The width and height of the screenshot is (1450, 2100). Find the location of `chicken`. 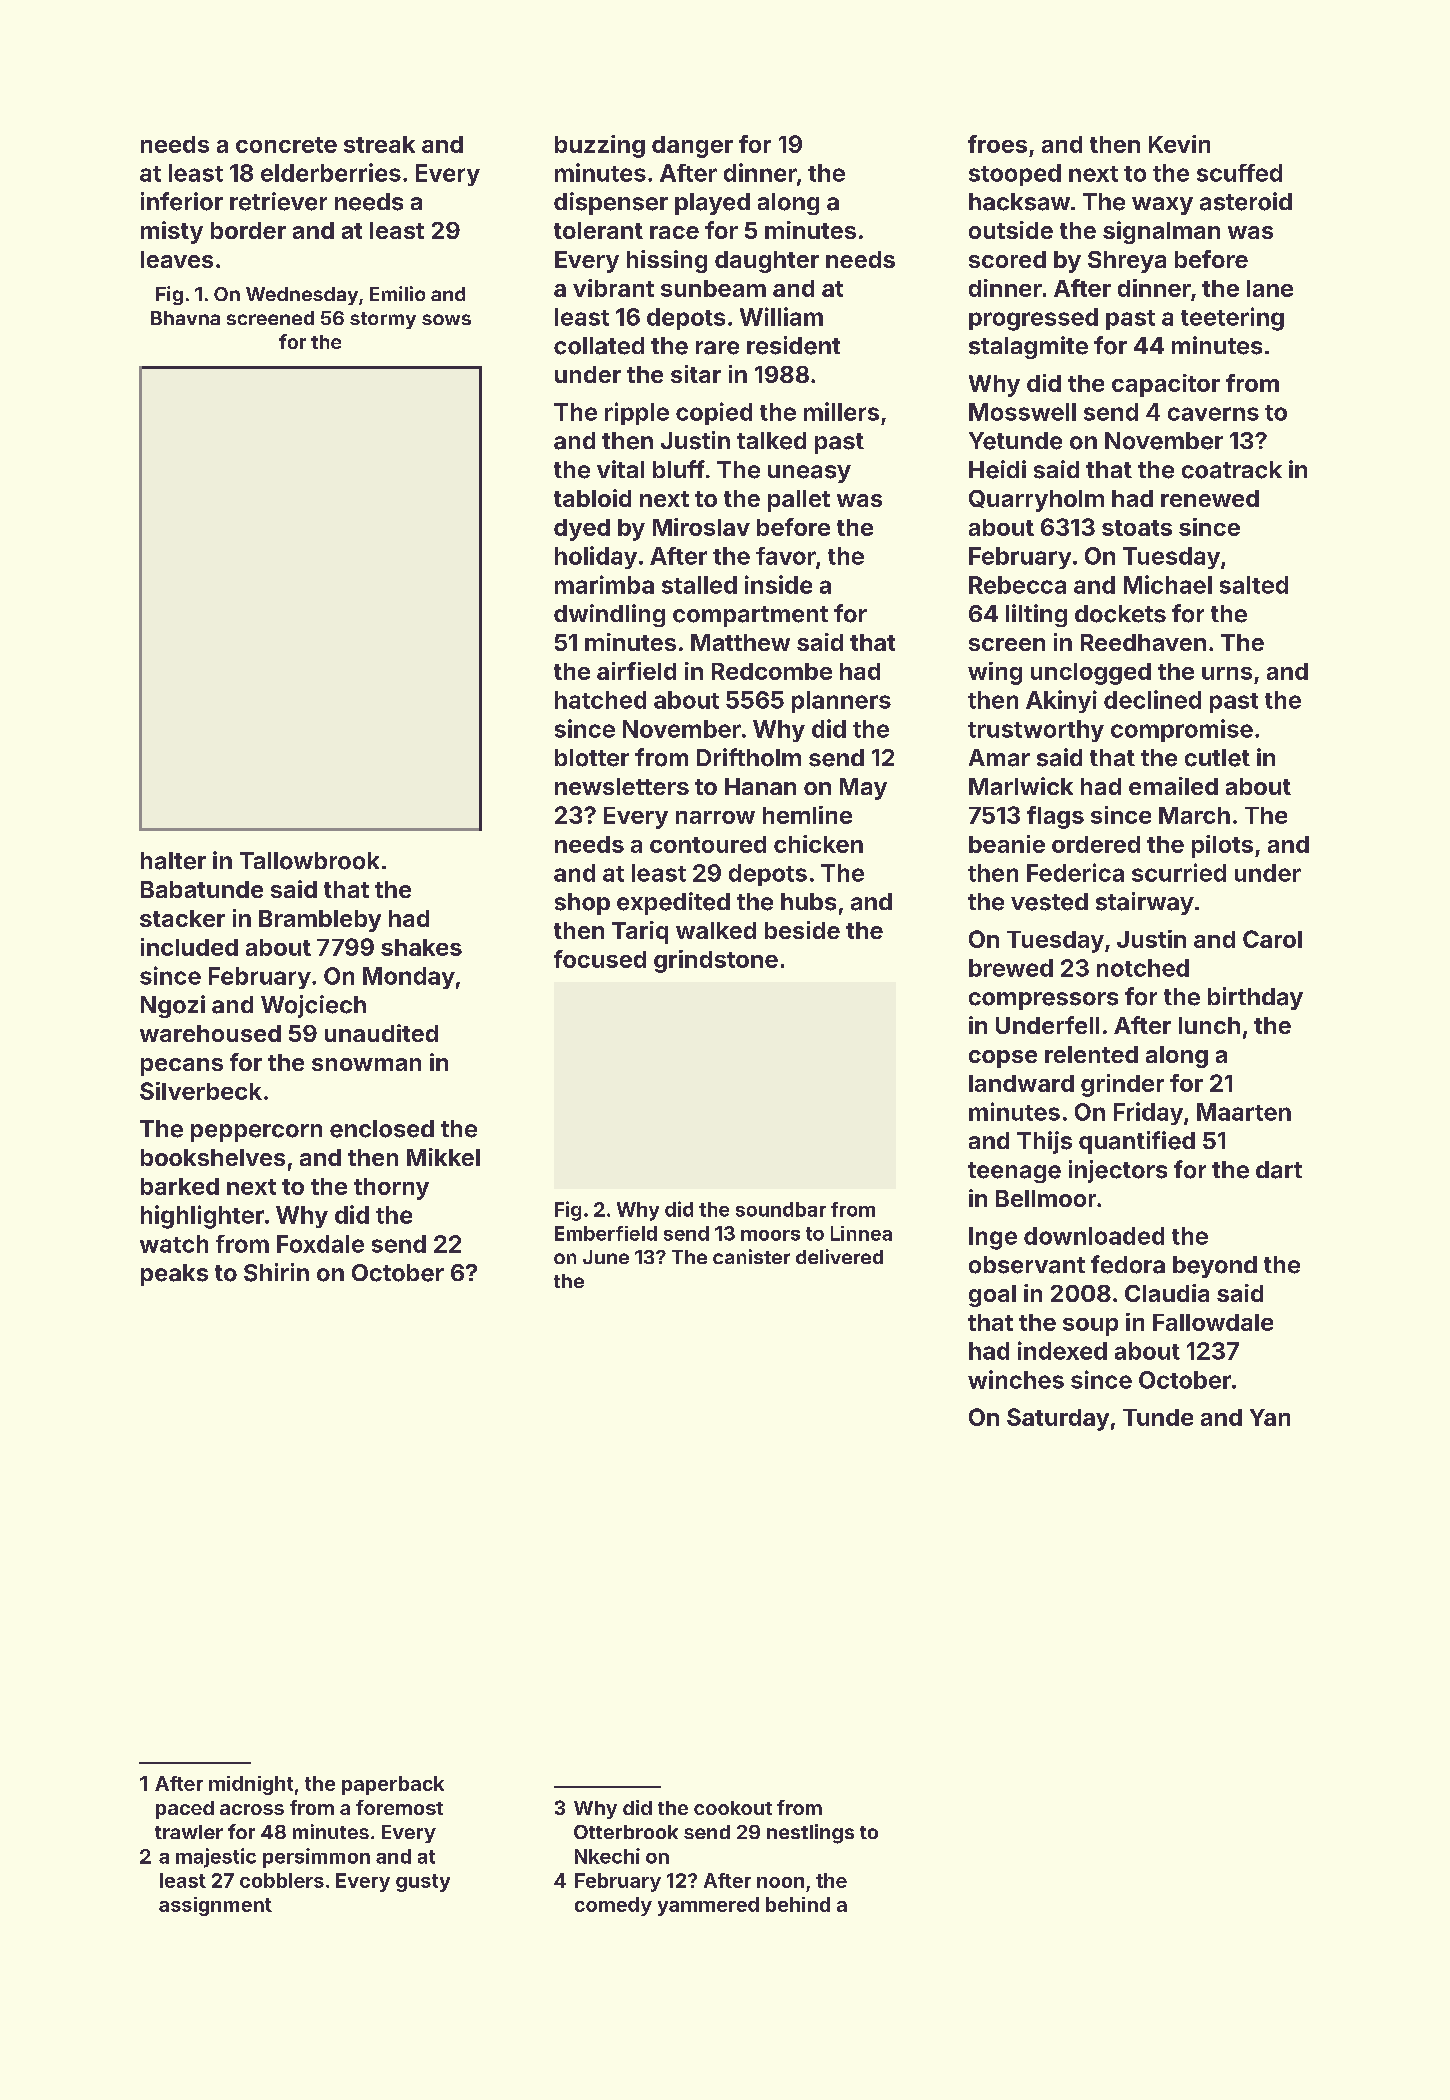

chicken is located at coordinates (818, 844).
